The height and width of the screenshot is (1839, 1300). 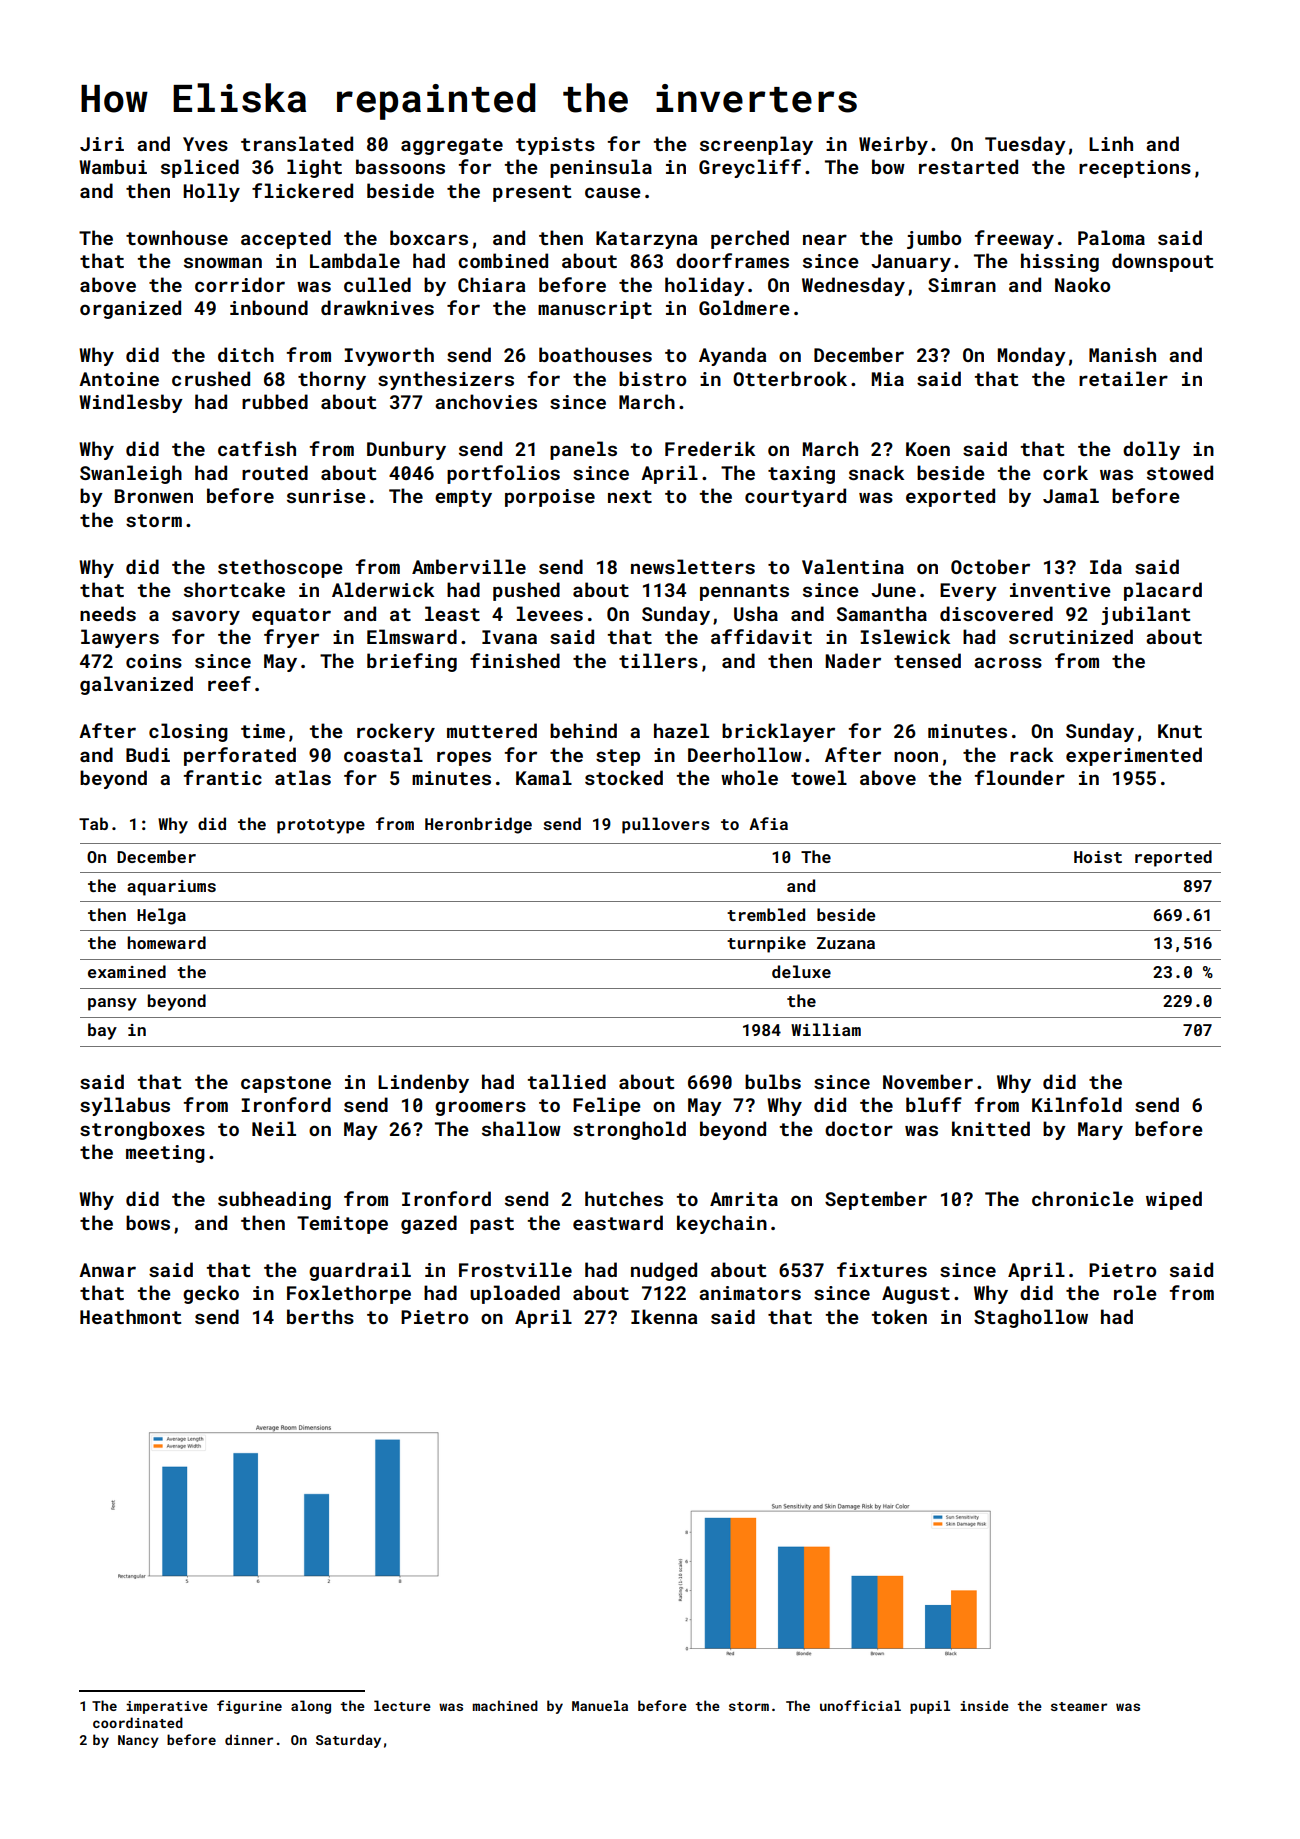 I want to click on Mary, so click(x=1100, y=1131).
